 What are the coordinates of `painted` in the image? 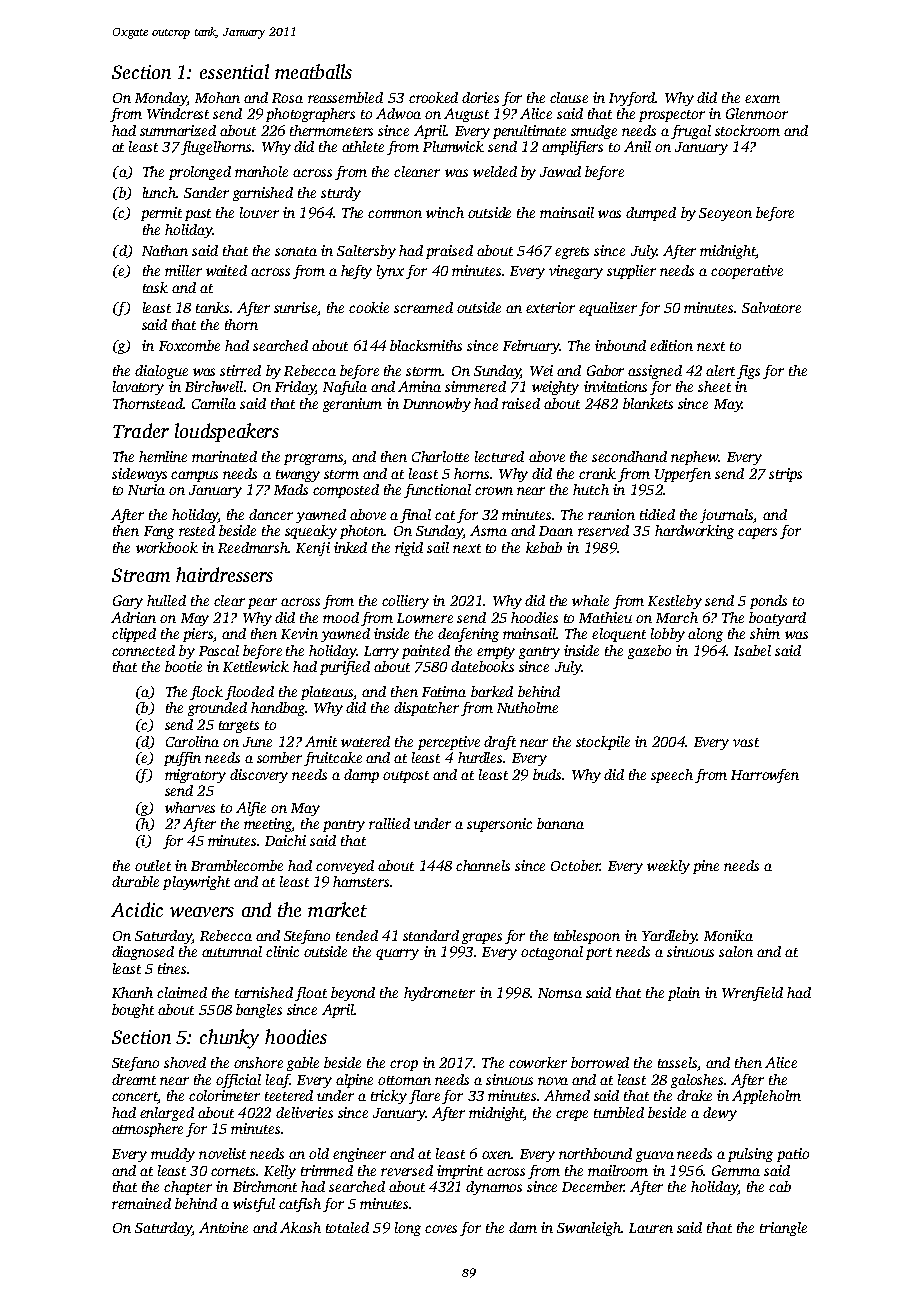 It's located at (426, 652).
